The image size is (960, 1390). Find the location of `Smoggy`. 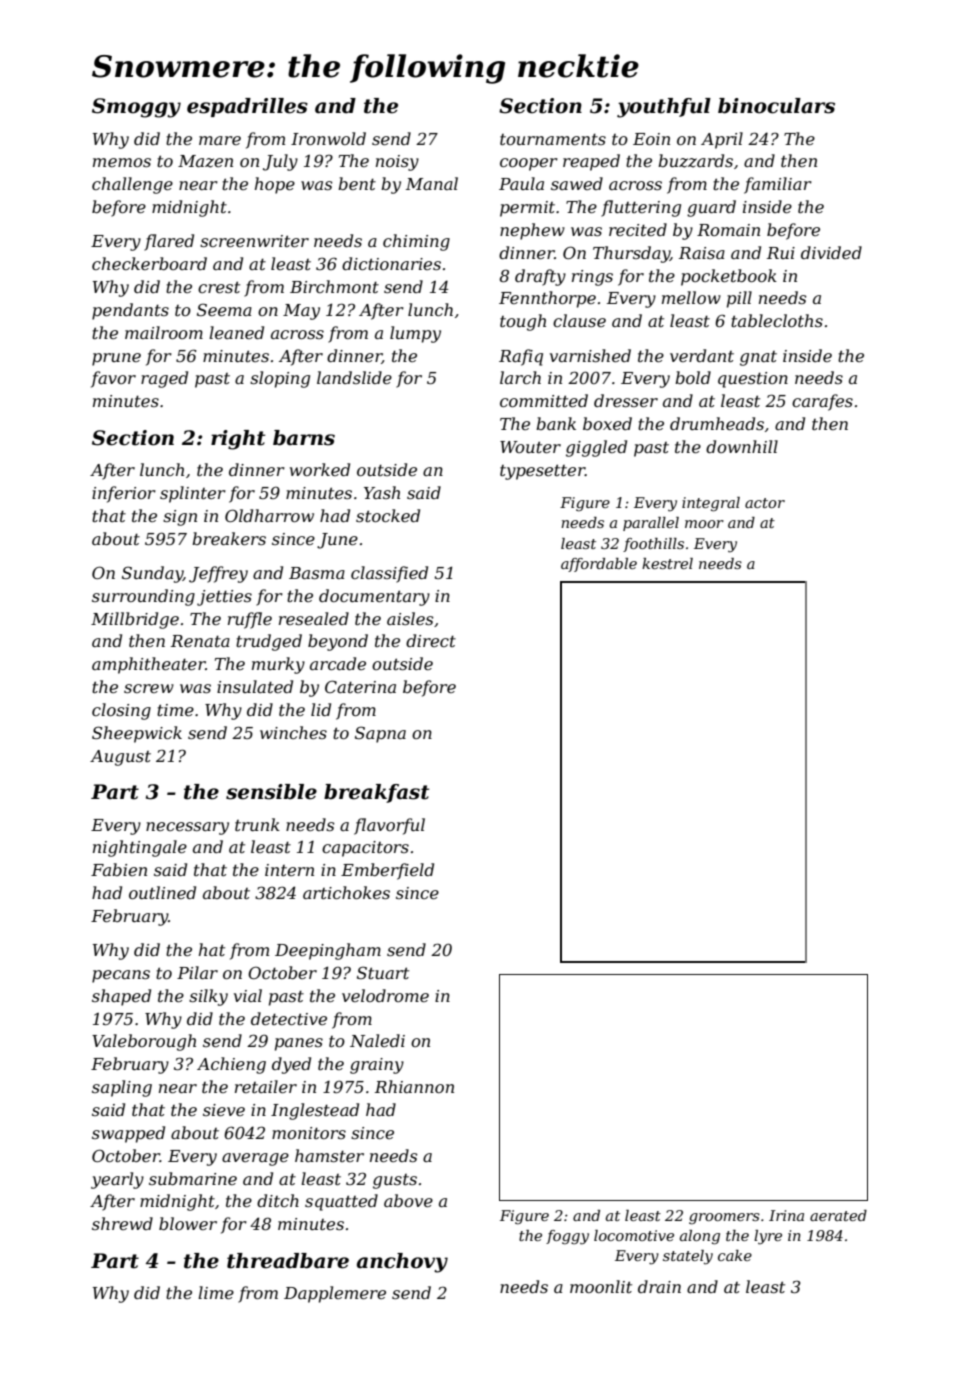

Smoggy is located at coordinates (136, 108).
